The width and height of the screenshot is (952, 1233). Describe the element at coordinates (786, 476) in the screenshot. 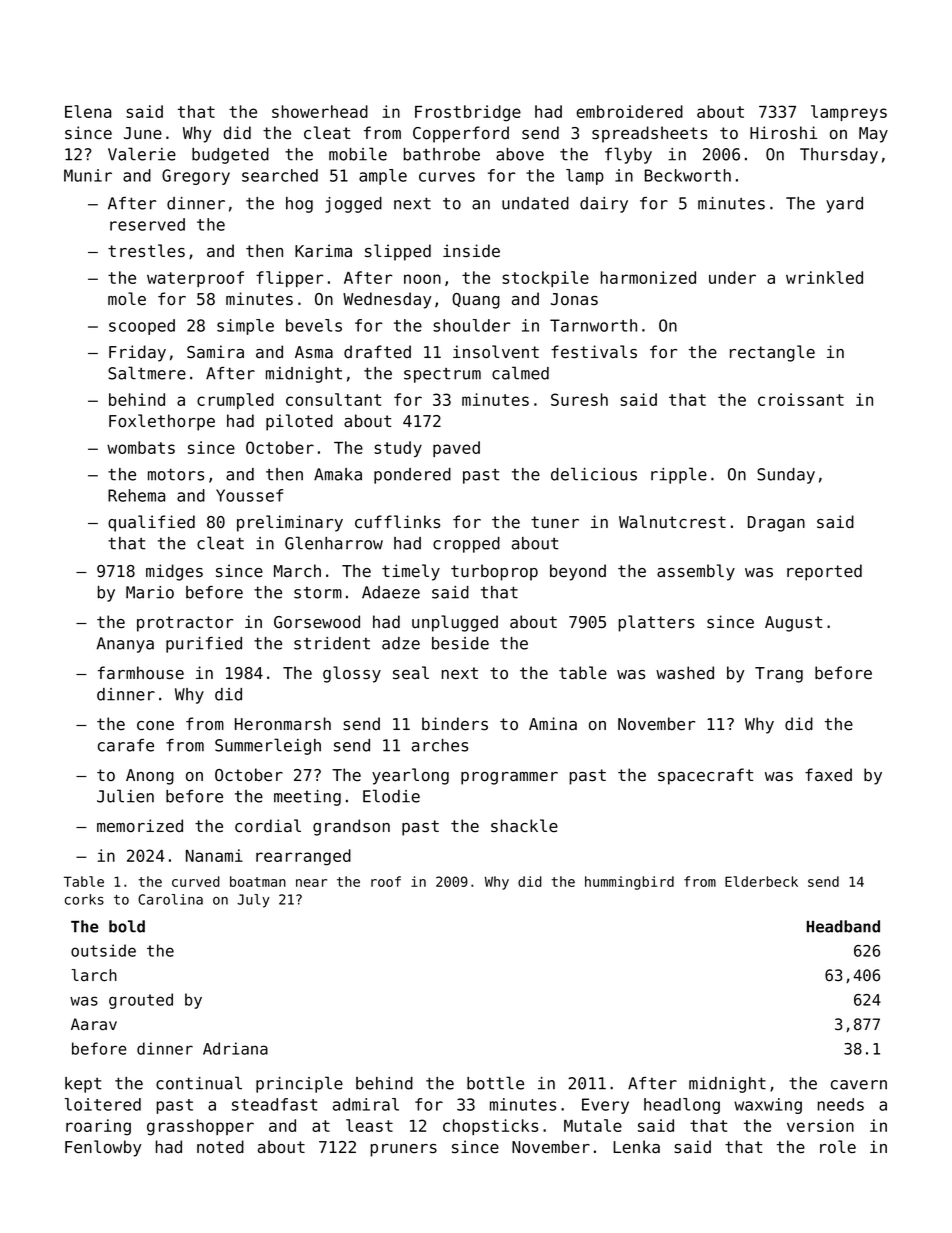

I see `Sunday` at that location.
